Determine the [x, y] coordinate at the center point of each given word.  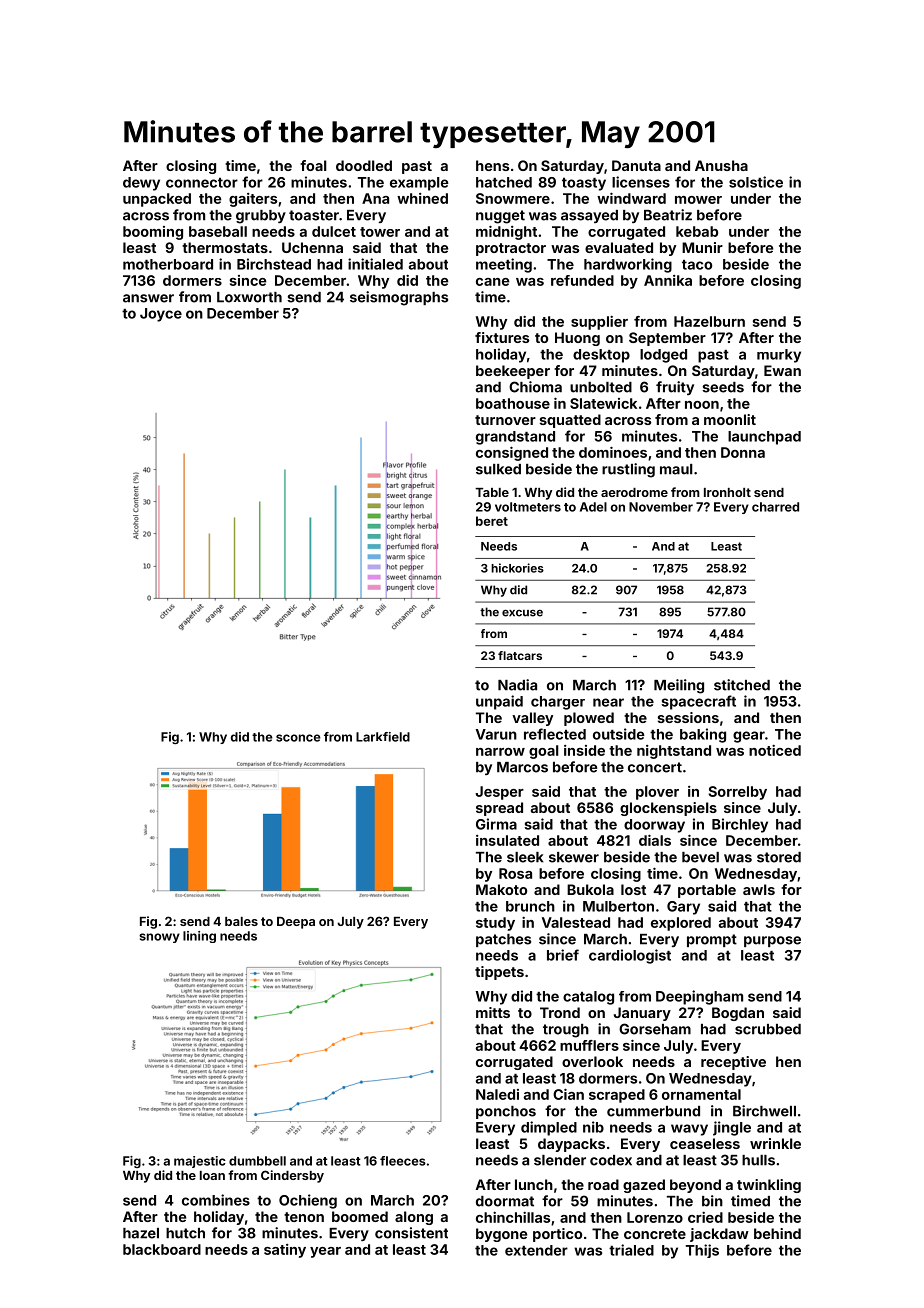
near [608, 702]
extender [536, 1250]
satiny [285, 1251]
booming [153, 233]
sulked [498, 469]
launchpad [764, 438]
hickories [517, 568]
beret [492, 521]
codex [611, 1160]
